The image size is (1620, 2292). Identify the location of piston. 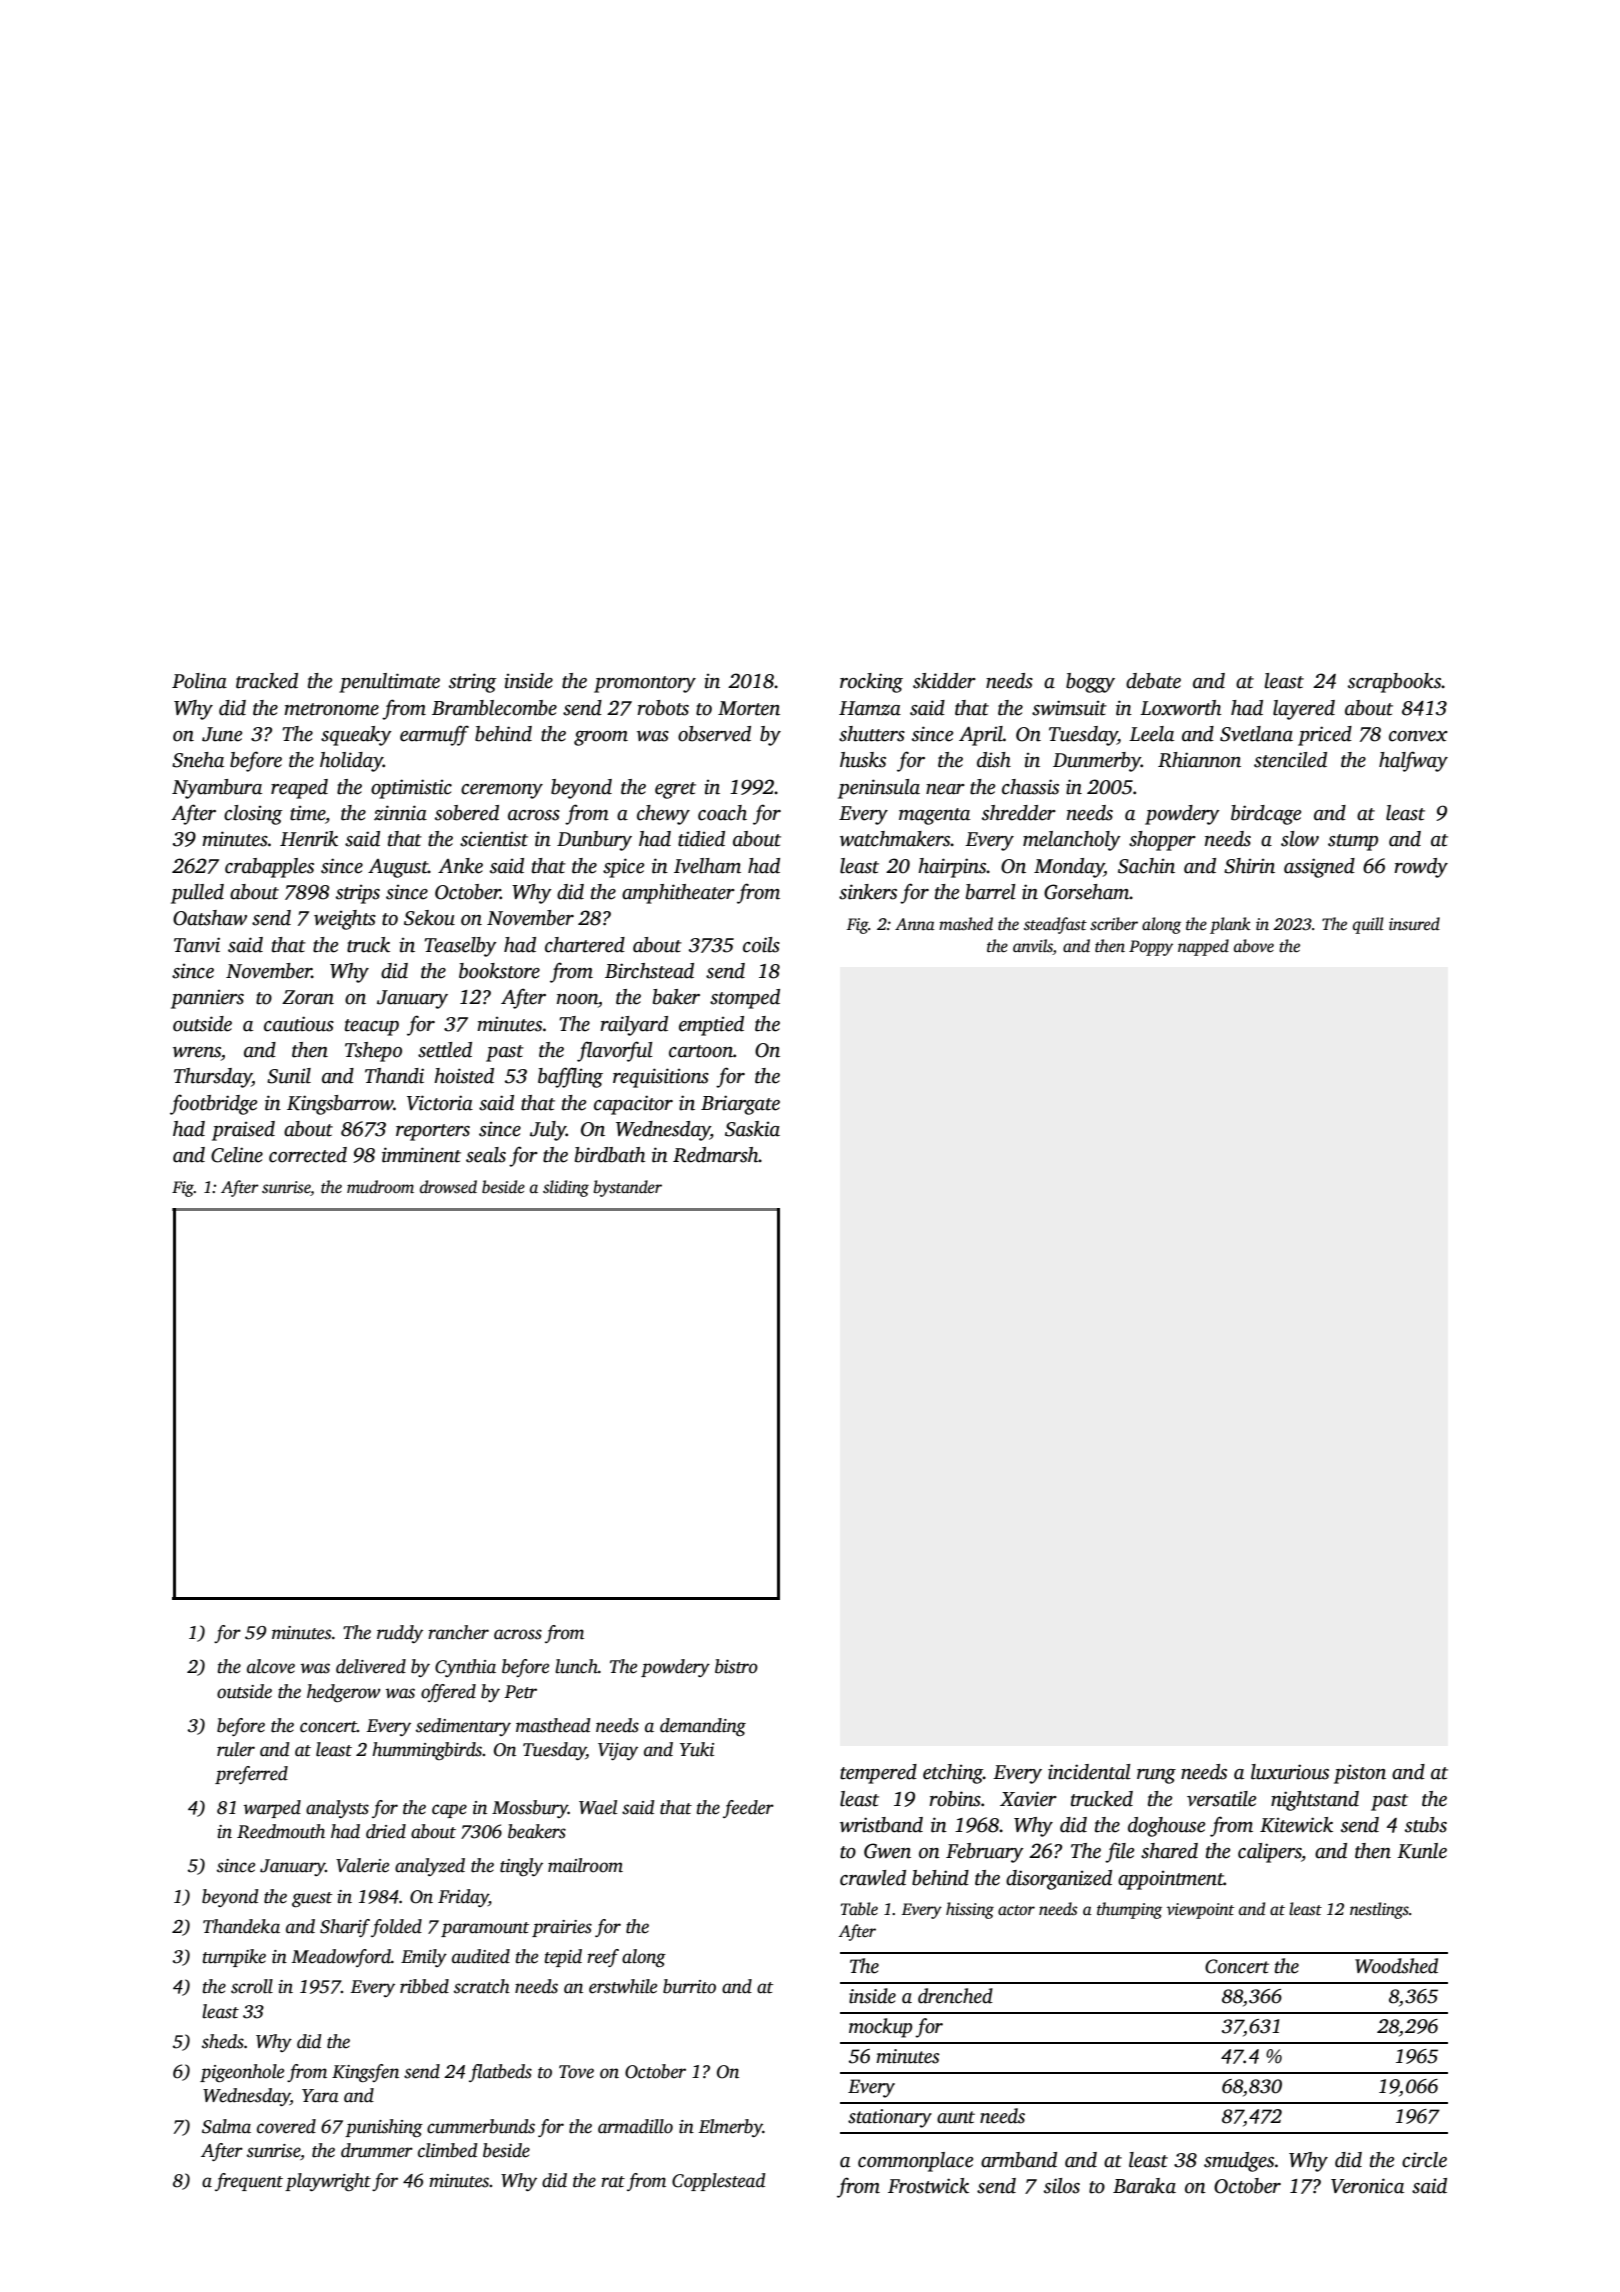
(1360, 1774).
